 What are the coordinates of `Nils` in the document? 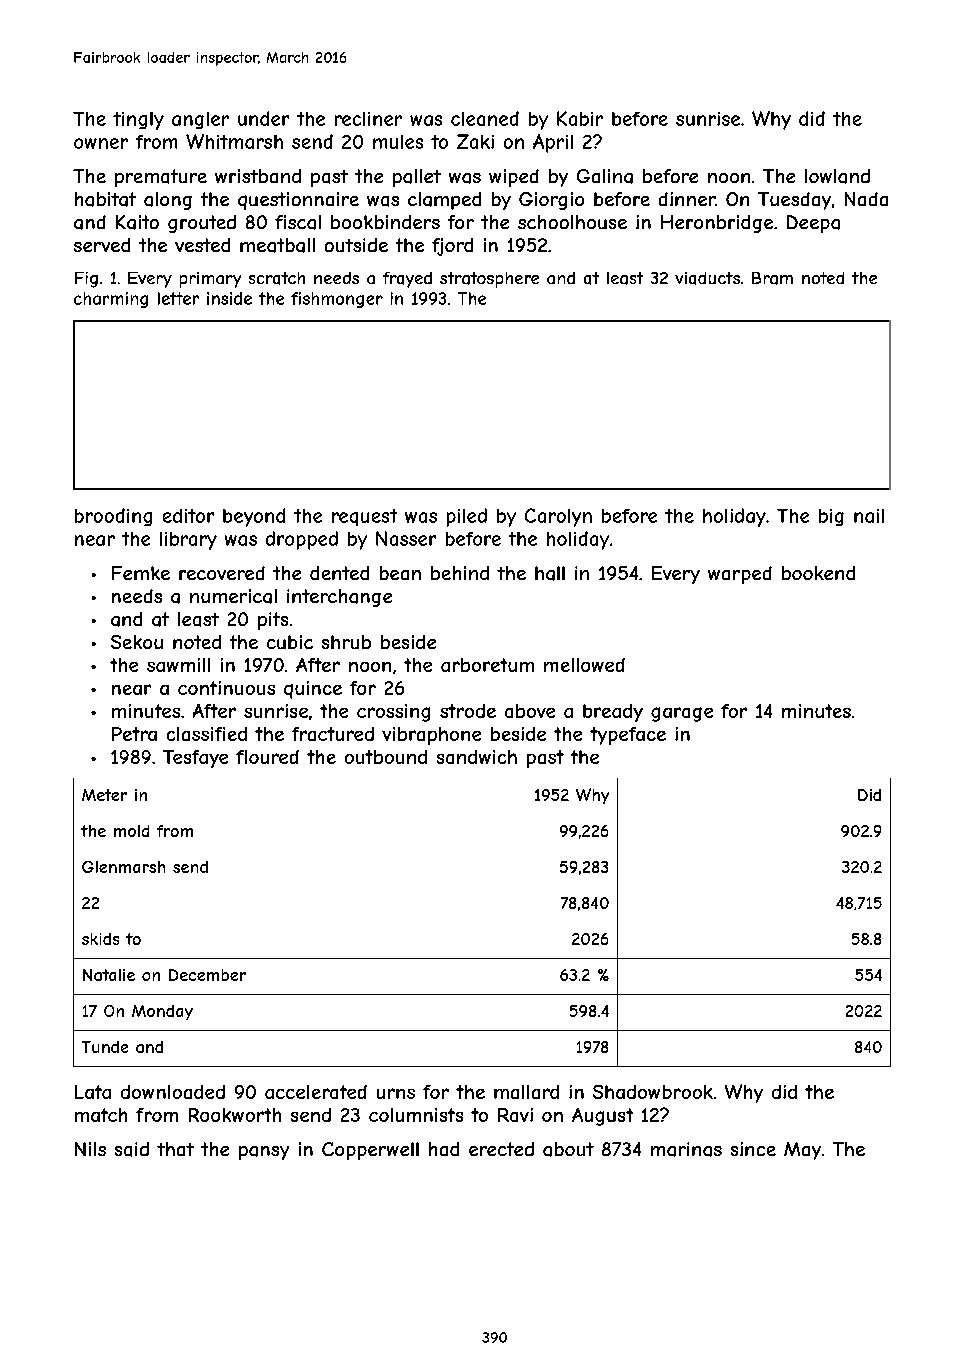 It's located at (90, 1149).
